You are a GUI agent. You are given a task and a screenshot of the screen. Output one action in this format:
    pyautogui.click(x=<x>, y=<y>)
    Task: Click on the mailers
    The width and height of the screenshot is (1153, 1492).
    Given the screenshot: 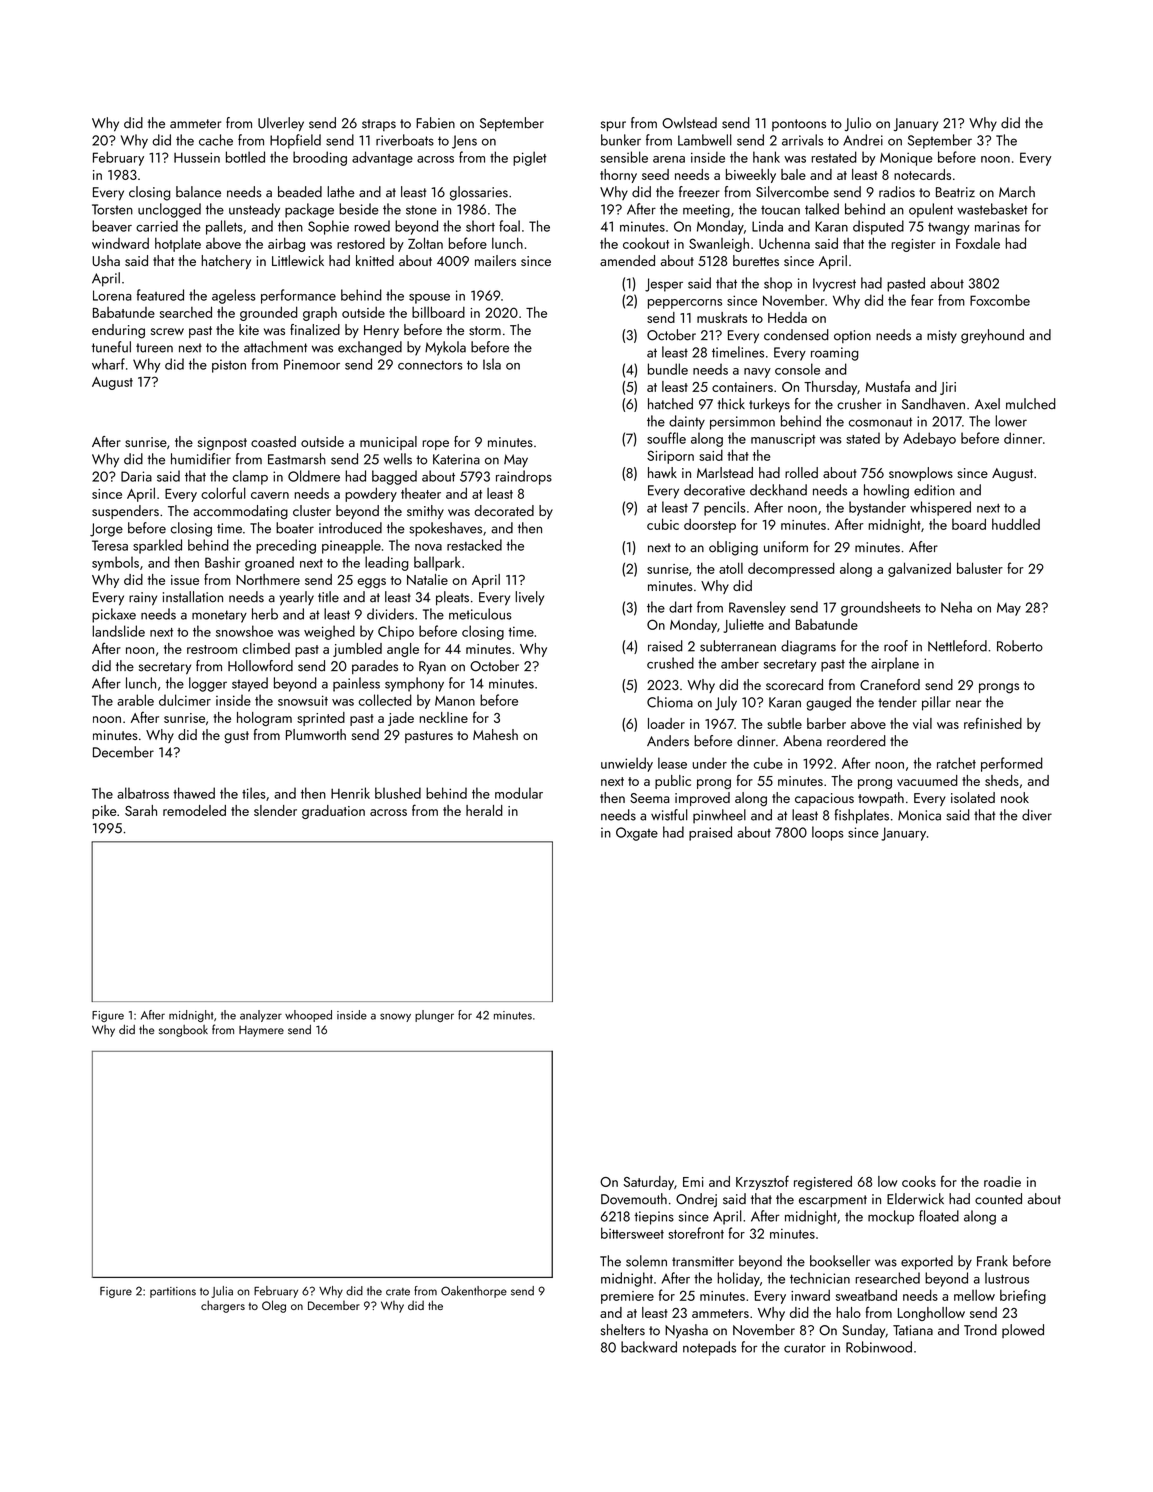 What is the action you would take?
    pyautogui.click(x=495, y=260)
